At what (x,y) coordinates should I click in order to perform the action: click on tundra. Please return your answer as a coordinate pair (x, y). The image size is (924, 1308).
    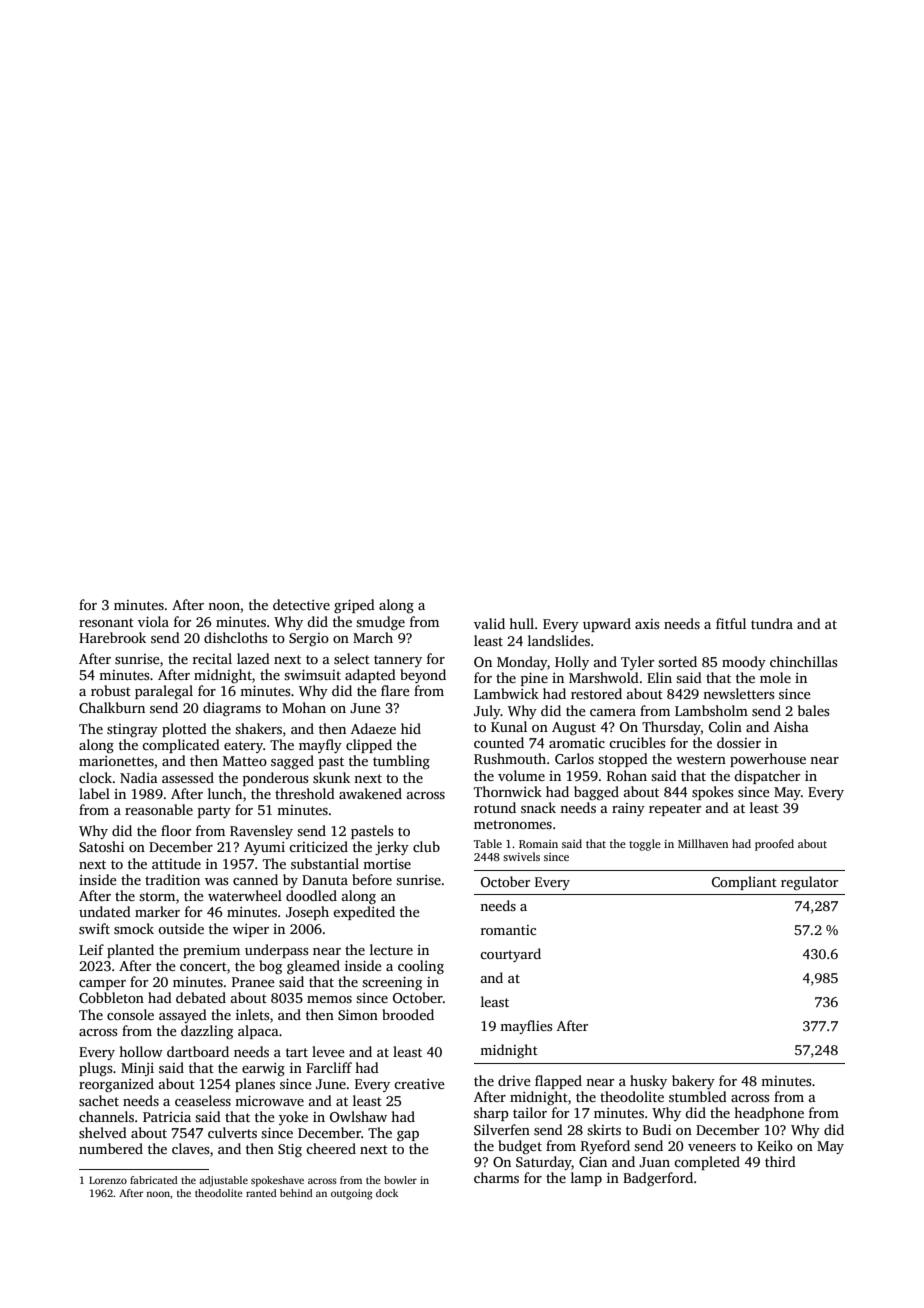
    Looking at the image, I should click on (772, 623).
